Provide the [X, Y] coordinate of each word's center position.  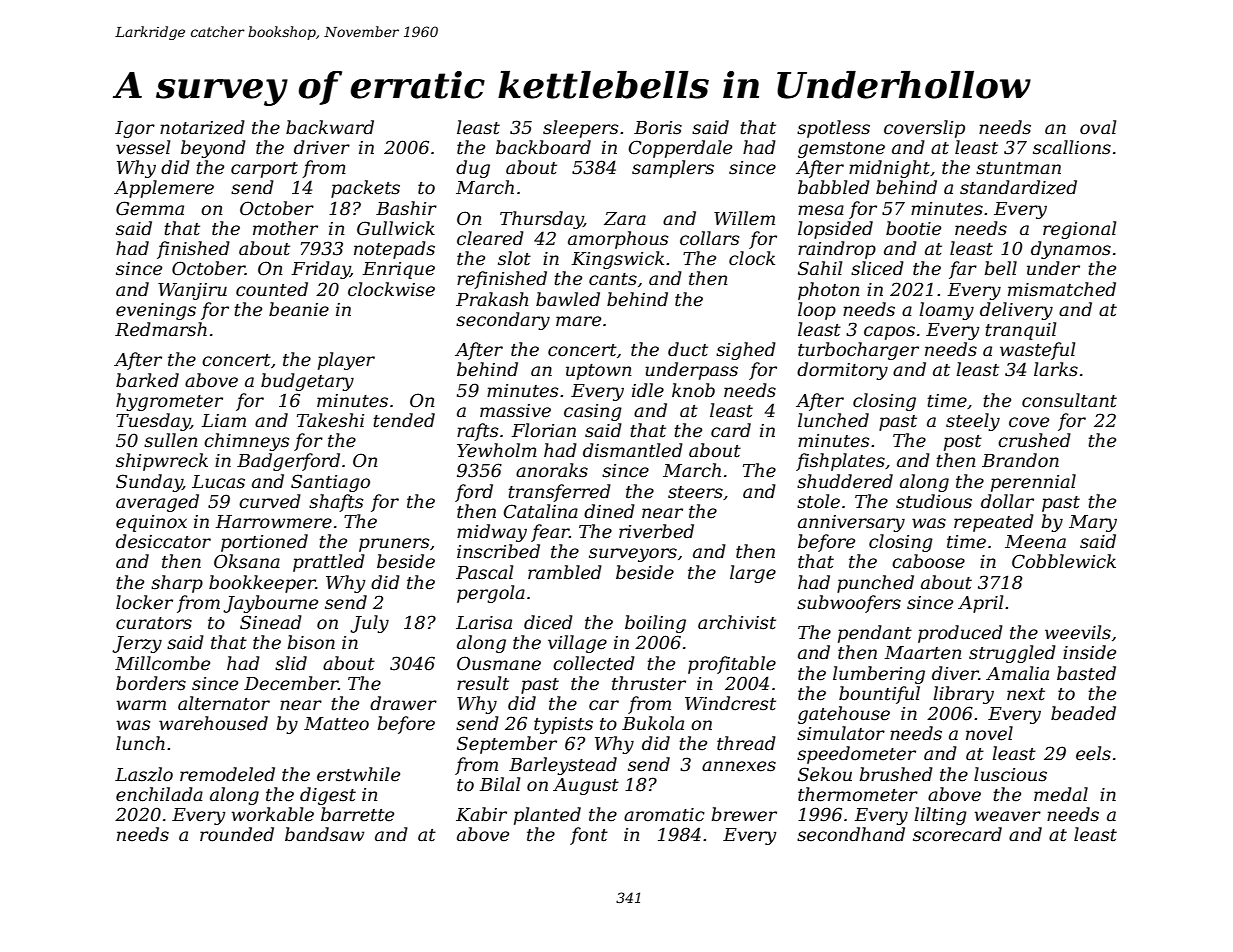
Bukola [653, 723]
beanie [299, 309]
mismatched [1062, 289]
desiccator [163, 541]
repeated [994, 523]
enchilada [159, 794]
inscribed [498, 551]
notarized [202, 127]
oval [1098, 127]
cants [613, 279]
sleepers [580, 129]
